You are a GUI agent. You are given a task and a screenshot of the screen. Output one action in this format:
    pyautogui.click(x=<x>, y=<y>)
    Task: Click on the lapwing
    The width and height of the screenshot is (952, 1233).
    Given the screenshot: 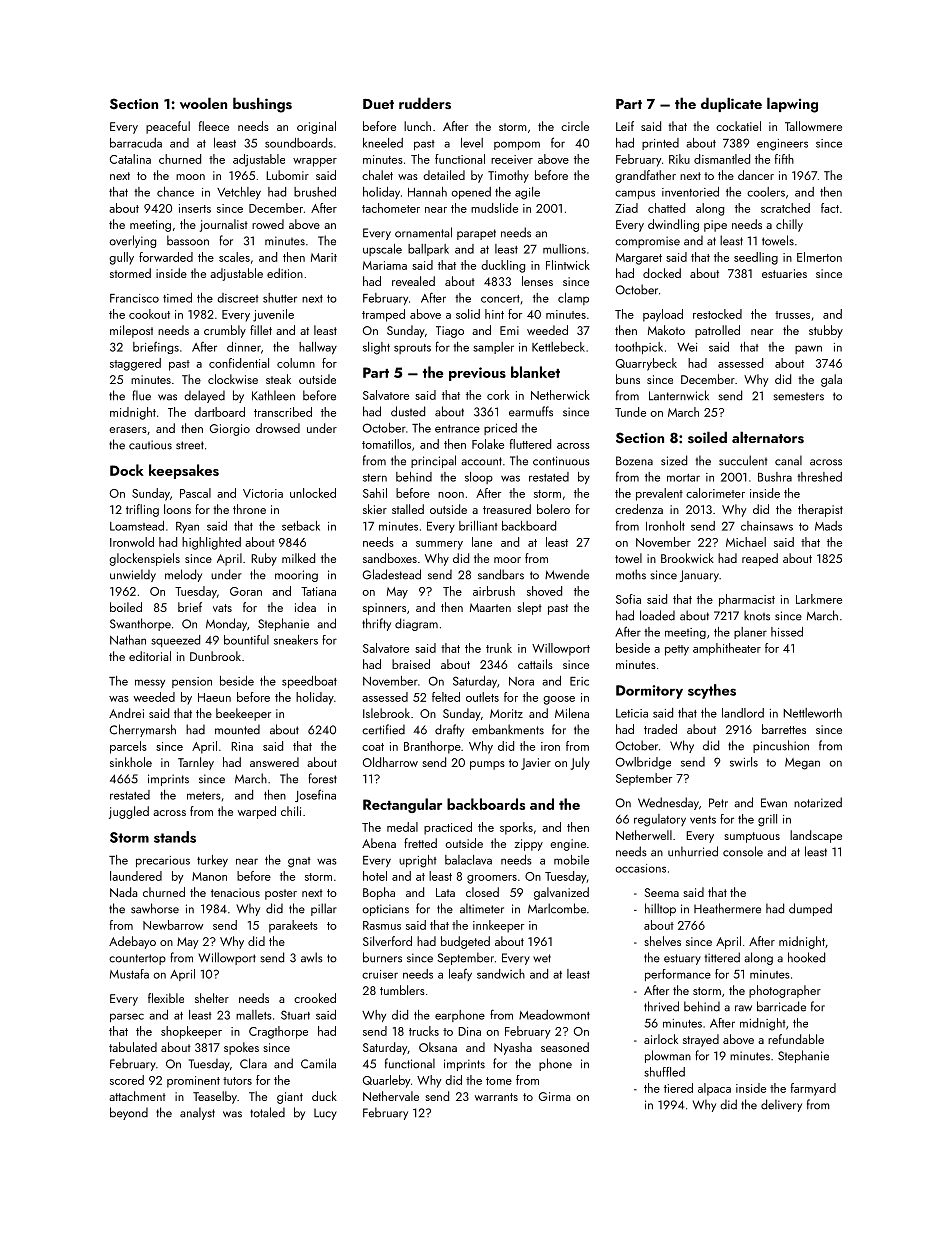 What is the action you would take?
    pyautogui.click(x=792, y=105)
